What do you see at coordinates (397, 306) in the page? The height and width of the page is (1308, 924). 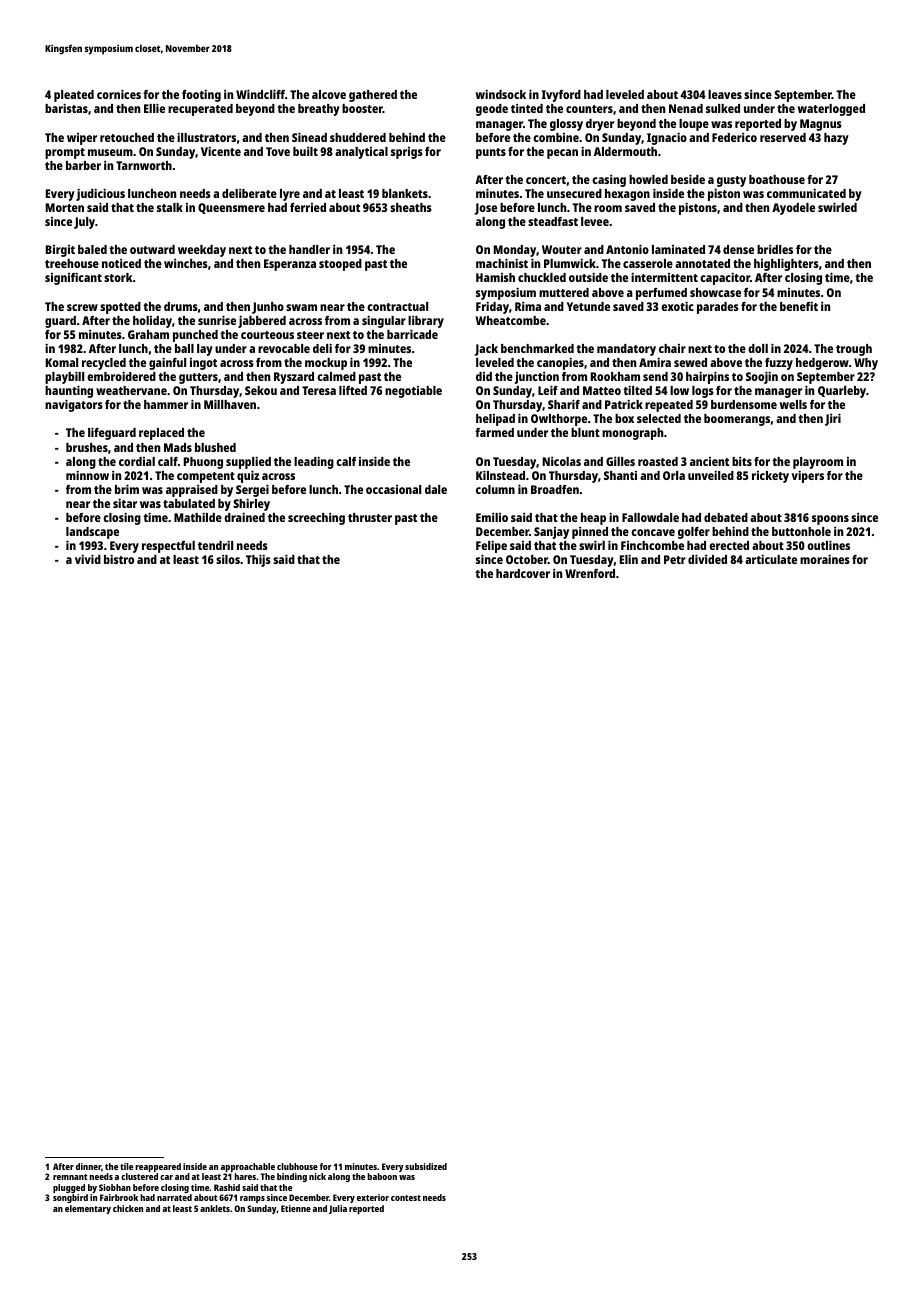 I see `contractual` at bounding box center [397, 306].
